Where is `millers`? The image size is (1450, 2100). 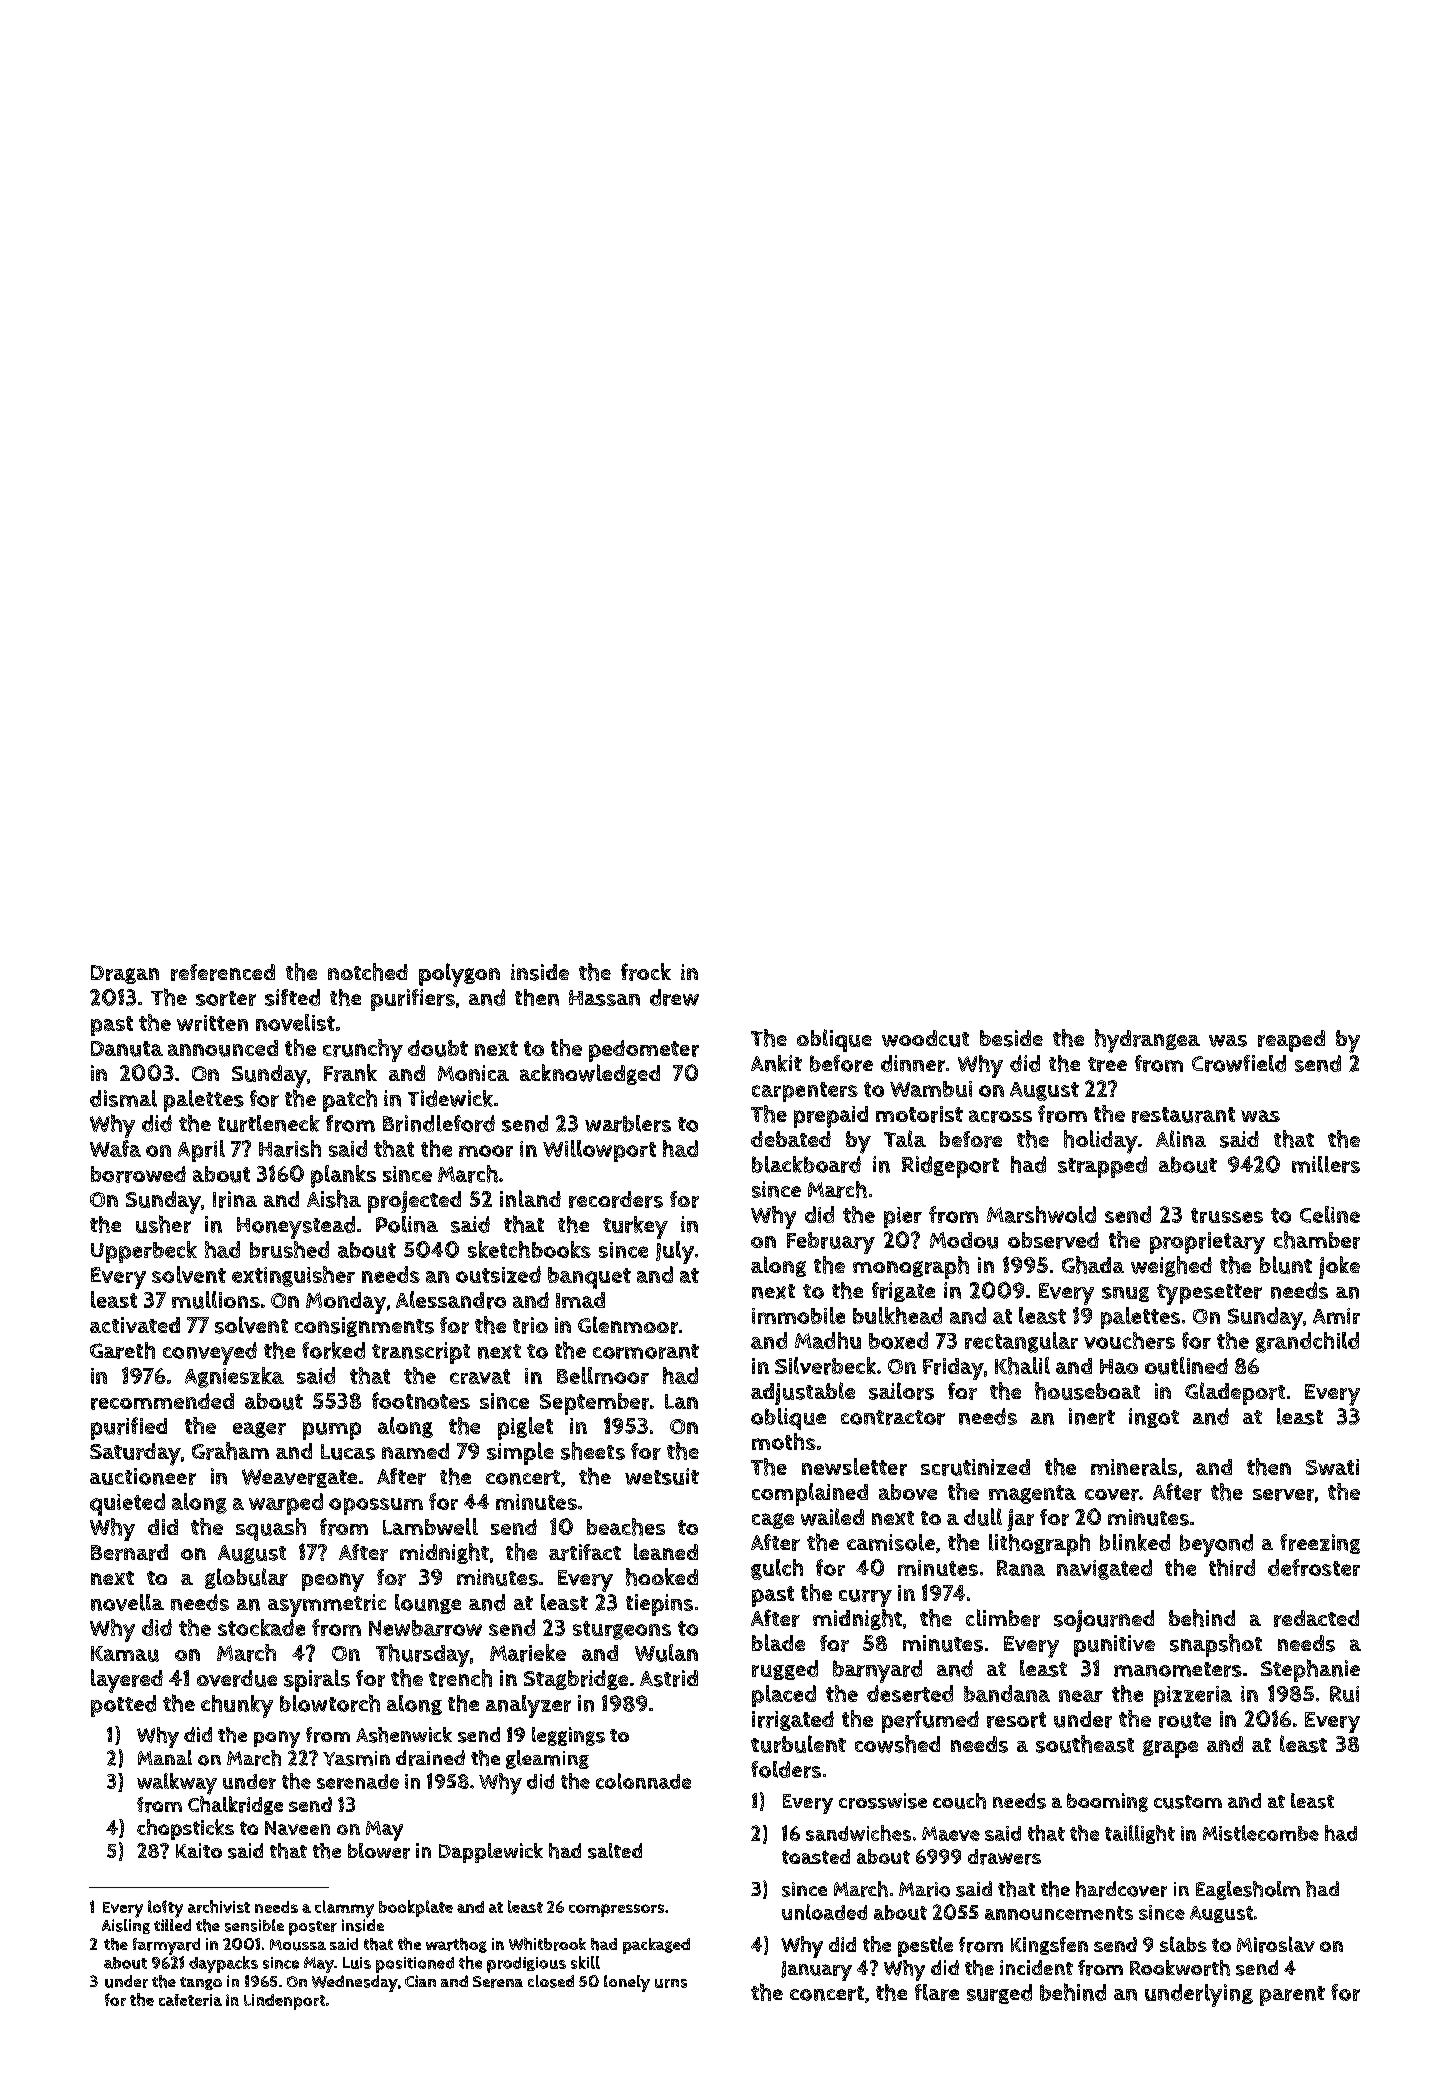
millers is located at coordinates (1326, 1164).
